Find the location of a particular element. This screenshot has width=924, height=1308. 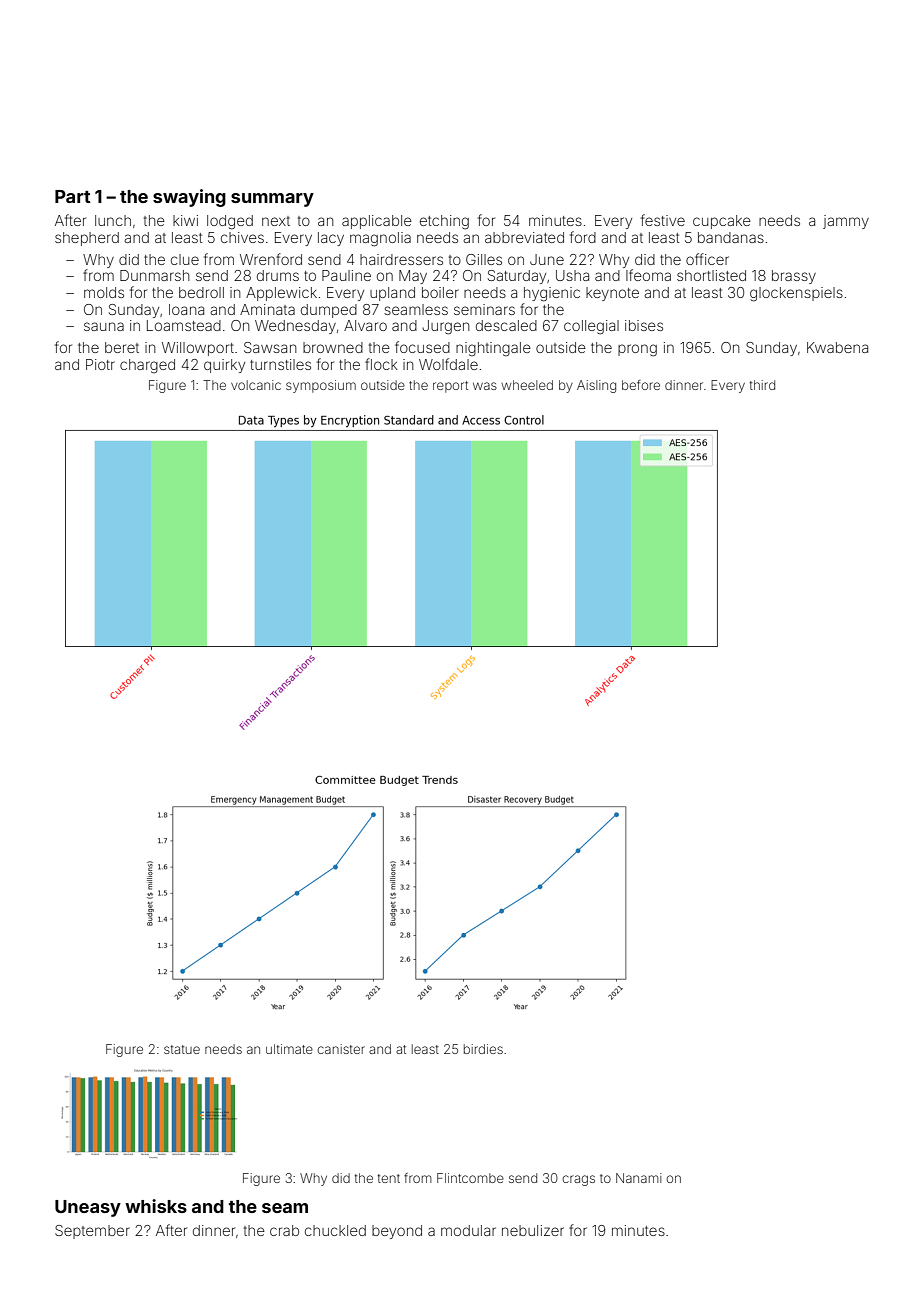

festive is located at coordinates (663, 220).
